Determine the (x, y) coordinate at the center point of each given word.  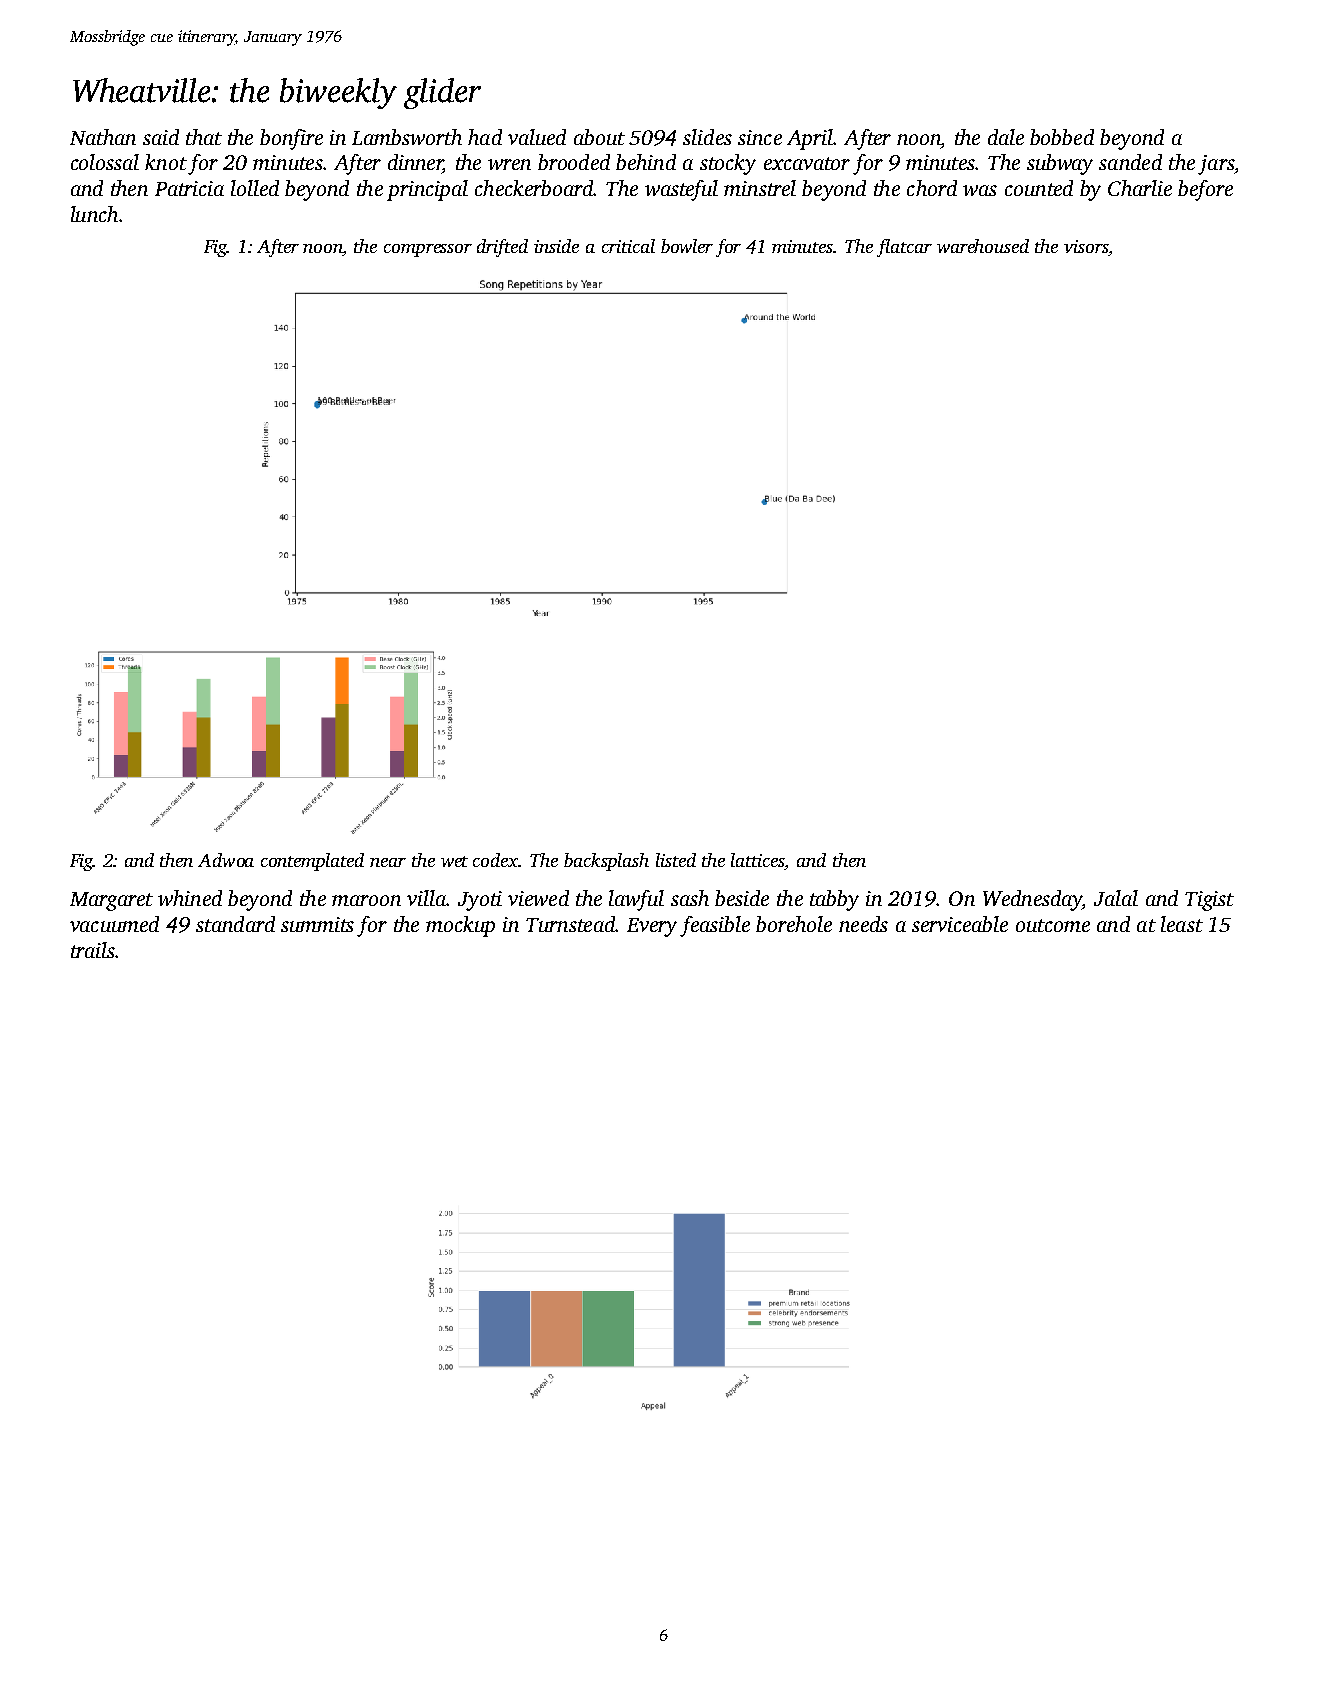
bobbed (1062, 137)
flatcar (904, 248)
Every (652, 927)
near (388, 862)
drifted (502, 248)
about (599, 137)
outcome (1053, 925)
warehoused (983, 246)
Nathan (103, 137)
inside (556, 246)
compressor (428, 250)
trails (93, 950)
